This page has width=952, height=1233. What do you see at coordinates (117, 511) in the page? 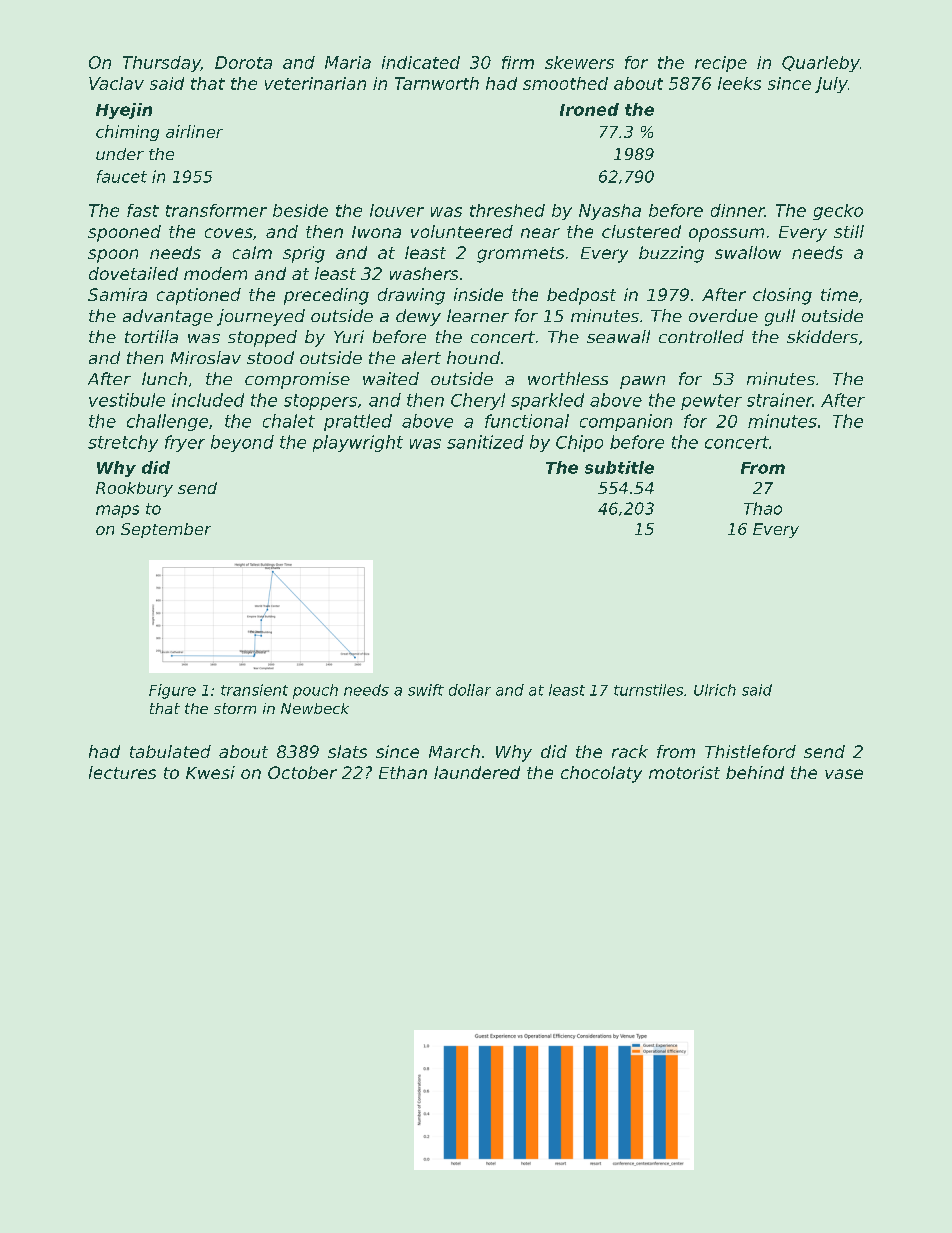
I see `maps` at bounding box center [117, 511].
